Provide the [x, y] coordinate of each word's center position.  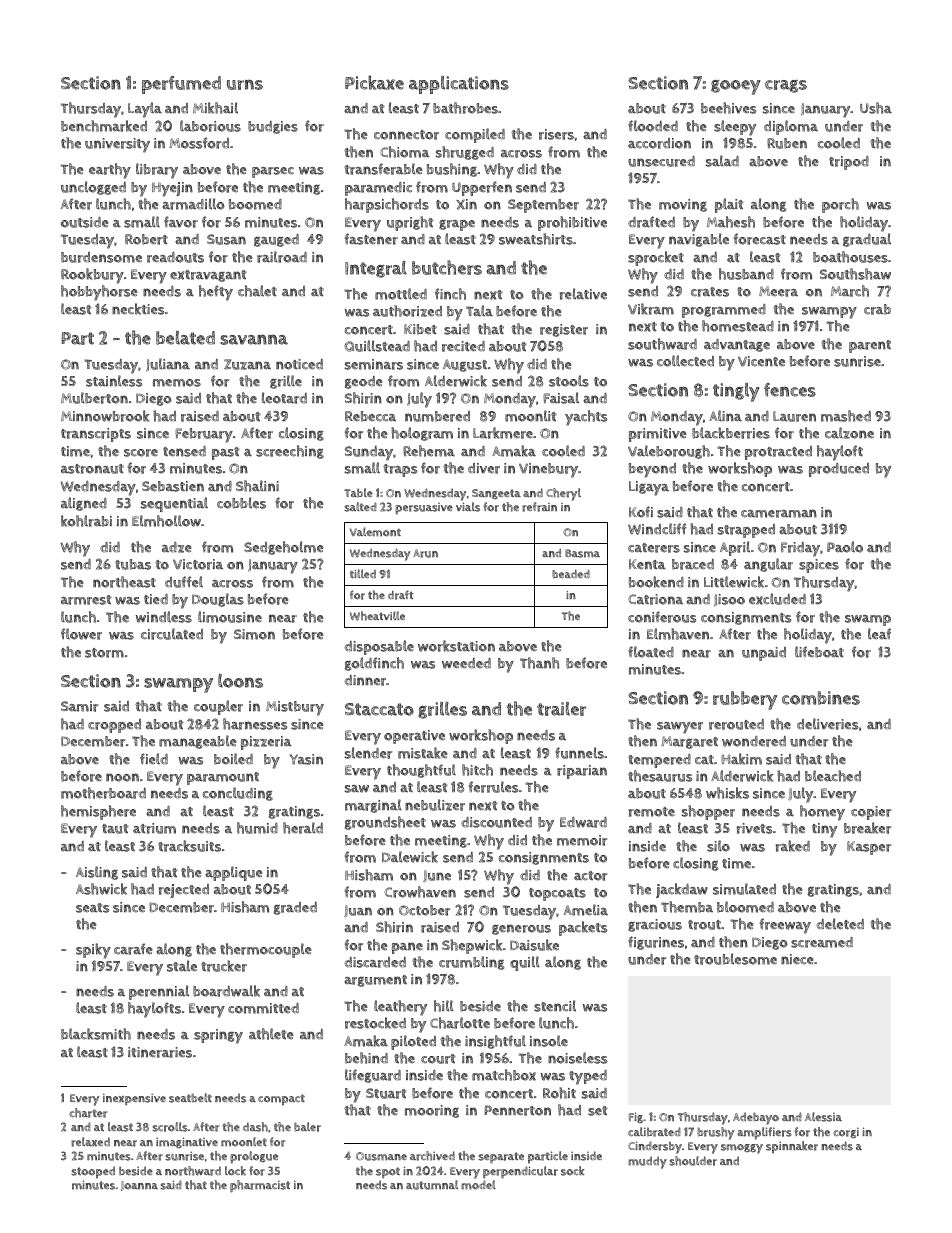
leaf [879, 634]
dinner [365, 680]
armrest [86, 600]
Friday [800, 549]
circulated [172, 634]
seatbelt [190, 1098]
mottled [401, 294]
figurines [656, 943]
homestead [738, 326]
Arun [425, 553]
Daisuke [534, 945]
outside [84, 222]
